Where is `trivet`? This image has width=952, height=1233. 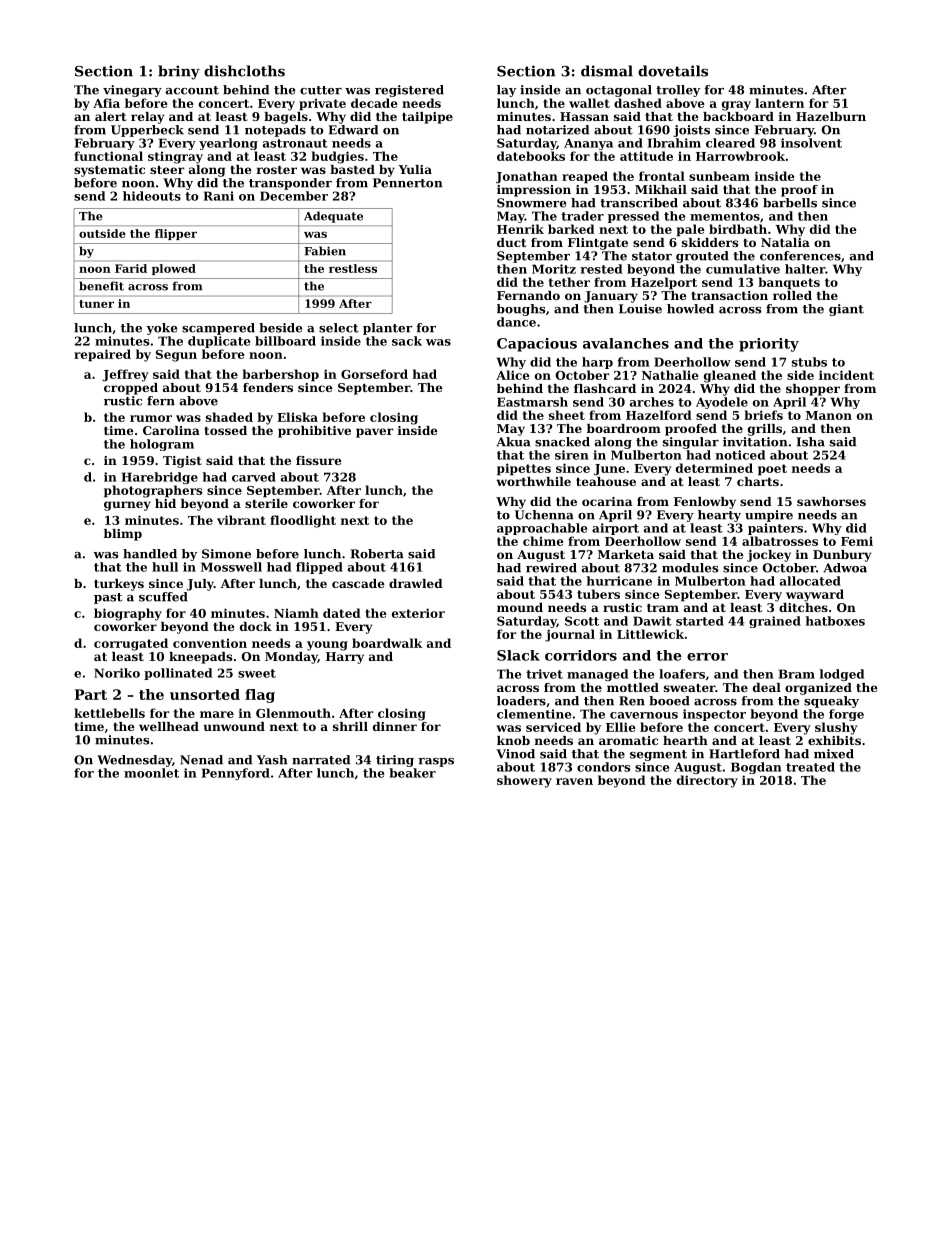
trivet is located at coordinates (544, 674).
